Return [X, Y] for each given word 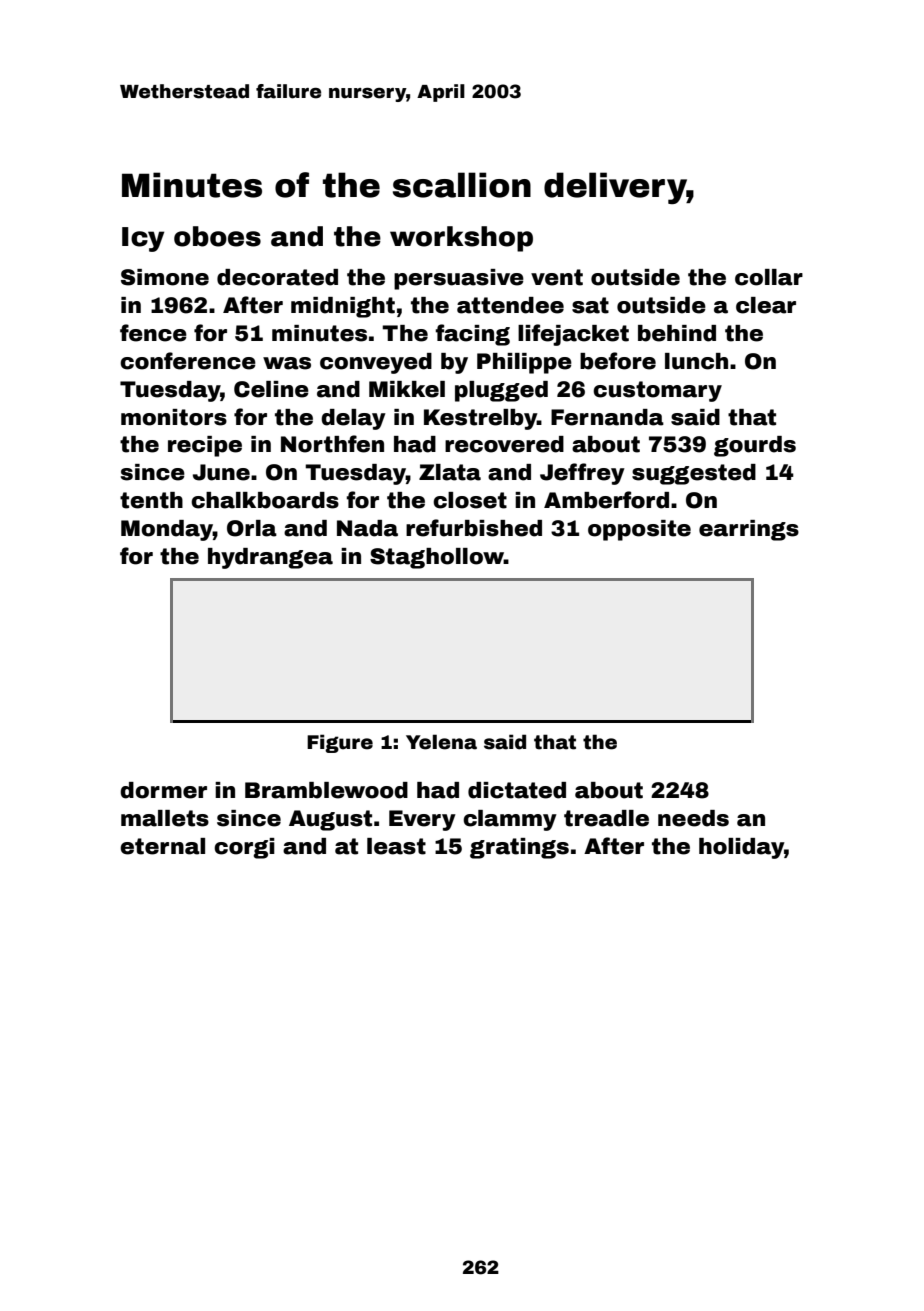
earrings [749, 530]
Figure [340, 743]
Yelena [441, 742]
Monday [167, 530]
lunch [696, 361]
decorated [277, 277]
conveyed [376, 363]
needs [693, 818]
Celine [271, 389]
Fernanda [607, 417]
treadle [606, 818]
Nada [367, 528]
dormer [163, 790]
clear [766, 305]
